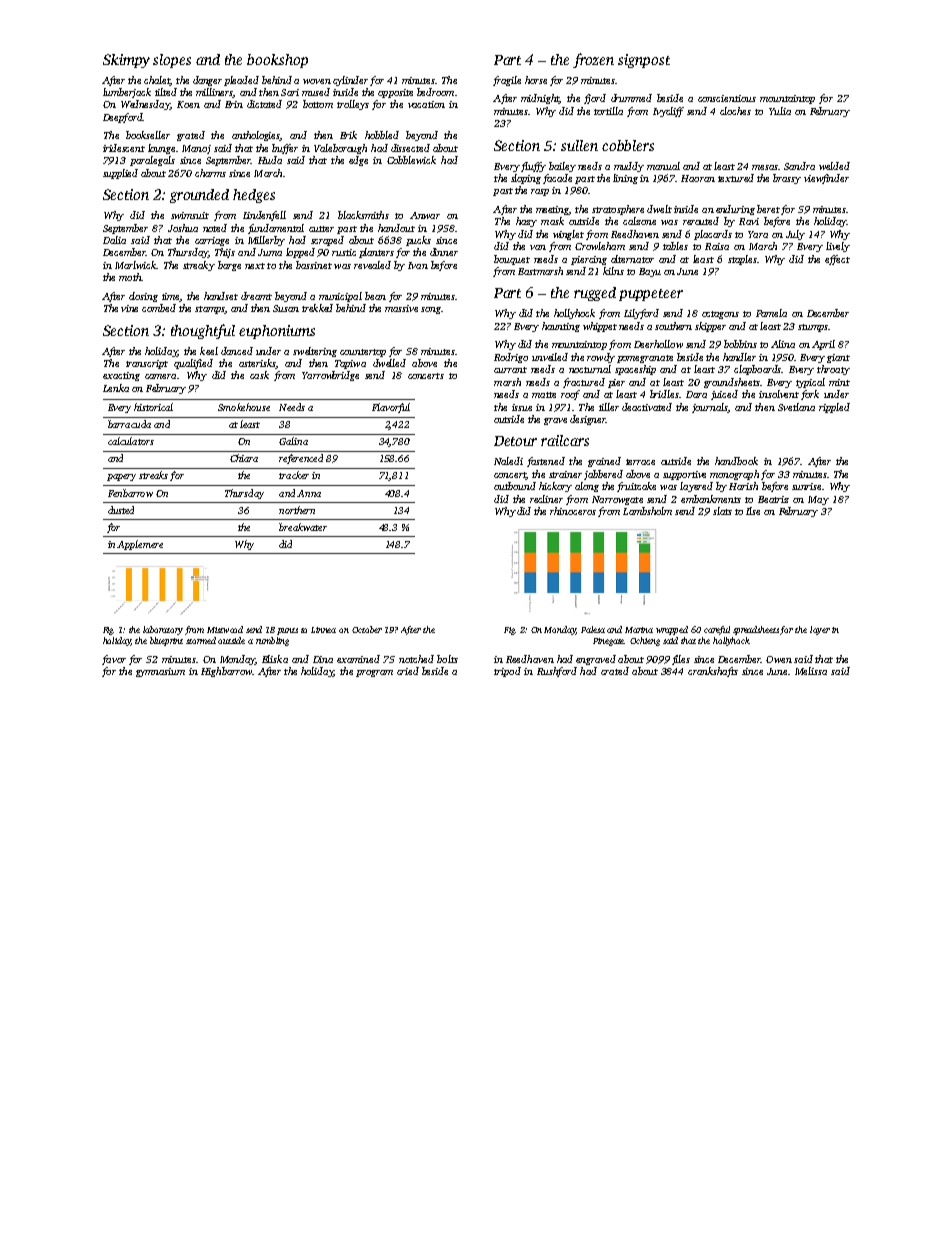 The image size is (952, 1233). Describe the element at coordinates (736, 461) in the screenshot. I see `handbook` at that location.
